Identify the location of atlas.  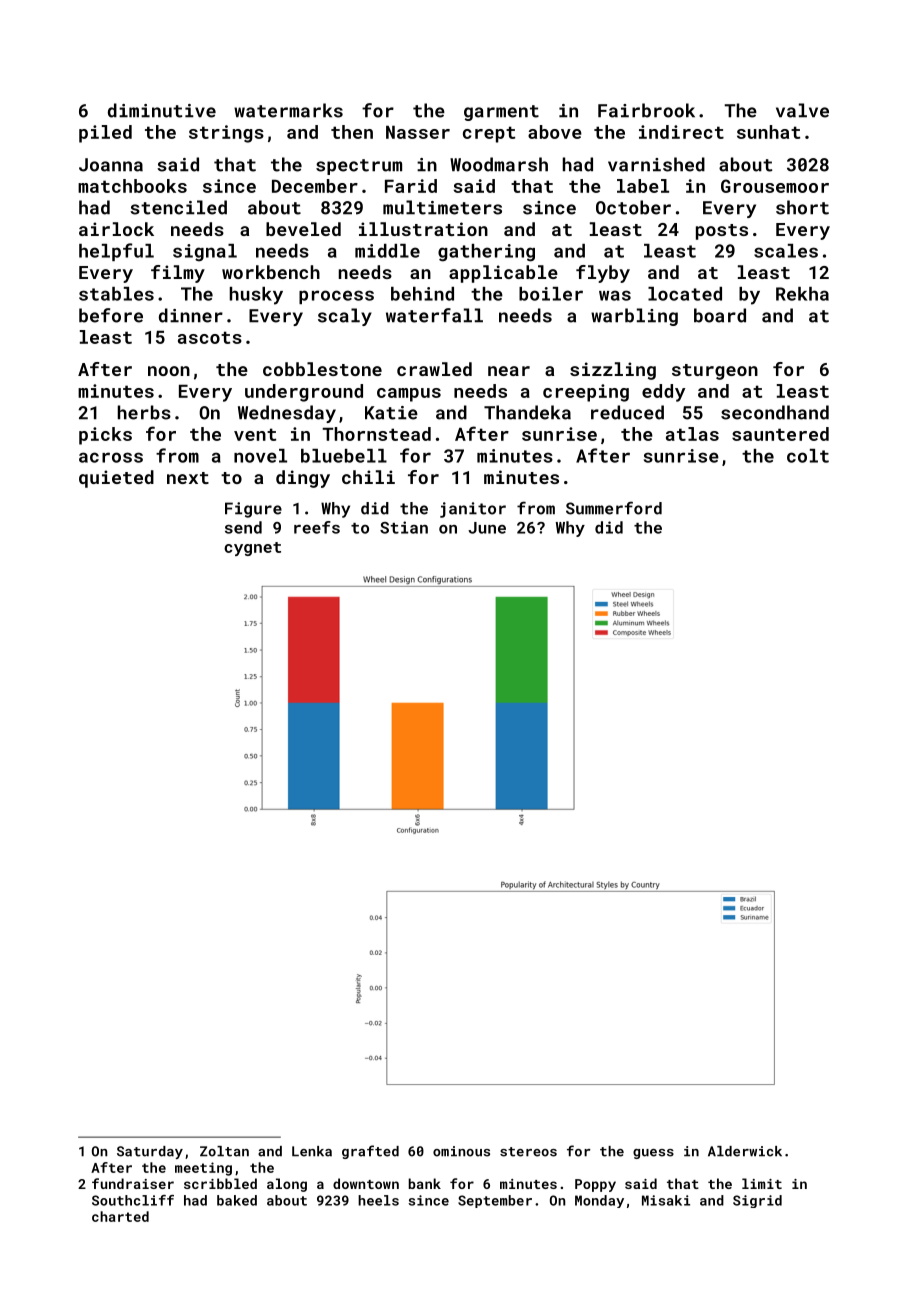
(692, 434).
